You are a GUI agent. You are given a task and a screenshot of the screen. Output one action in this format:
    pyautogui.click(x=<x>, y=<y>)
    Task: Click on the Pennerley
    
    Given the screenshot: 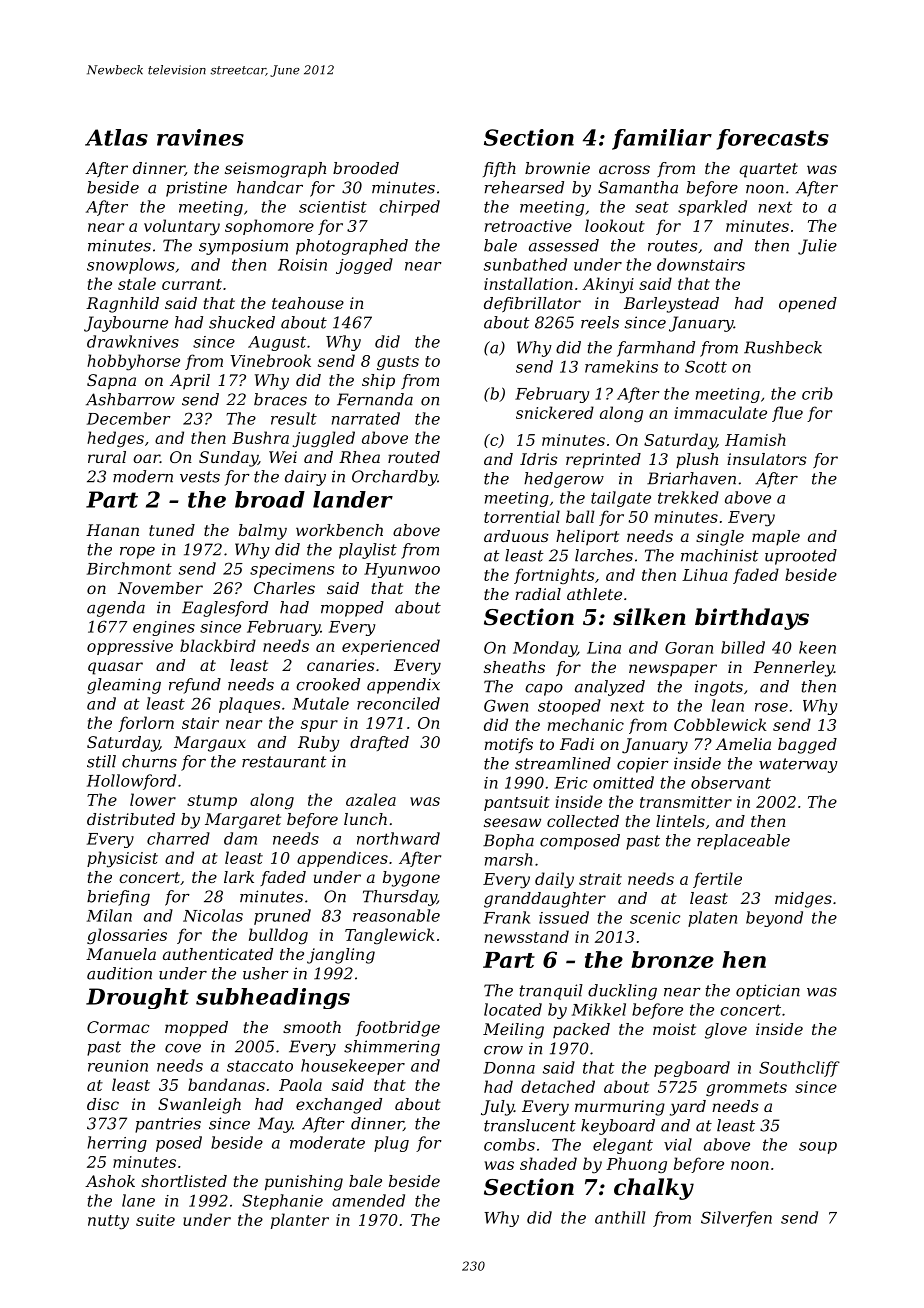 What is the action you would take?
    pyautogui.click(x=793, y=669)
